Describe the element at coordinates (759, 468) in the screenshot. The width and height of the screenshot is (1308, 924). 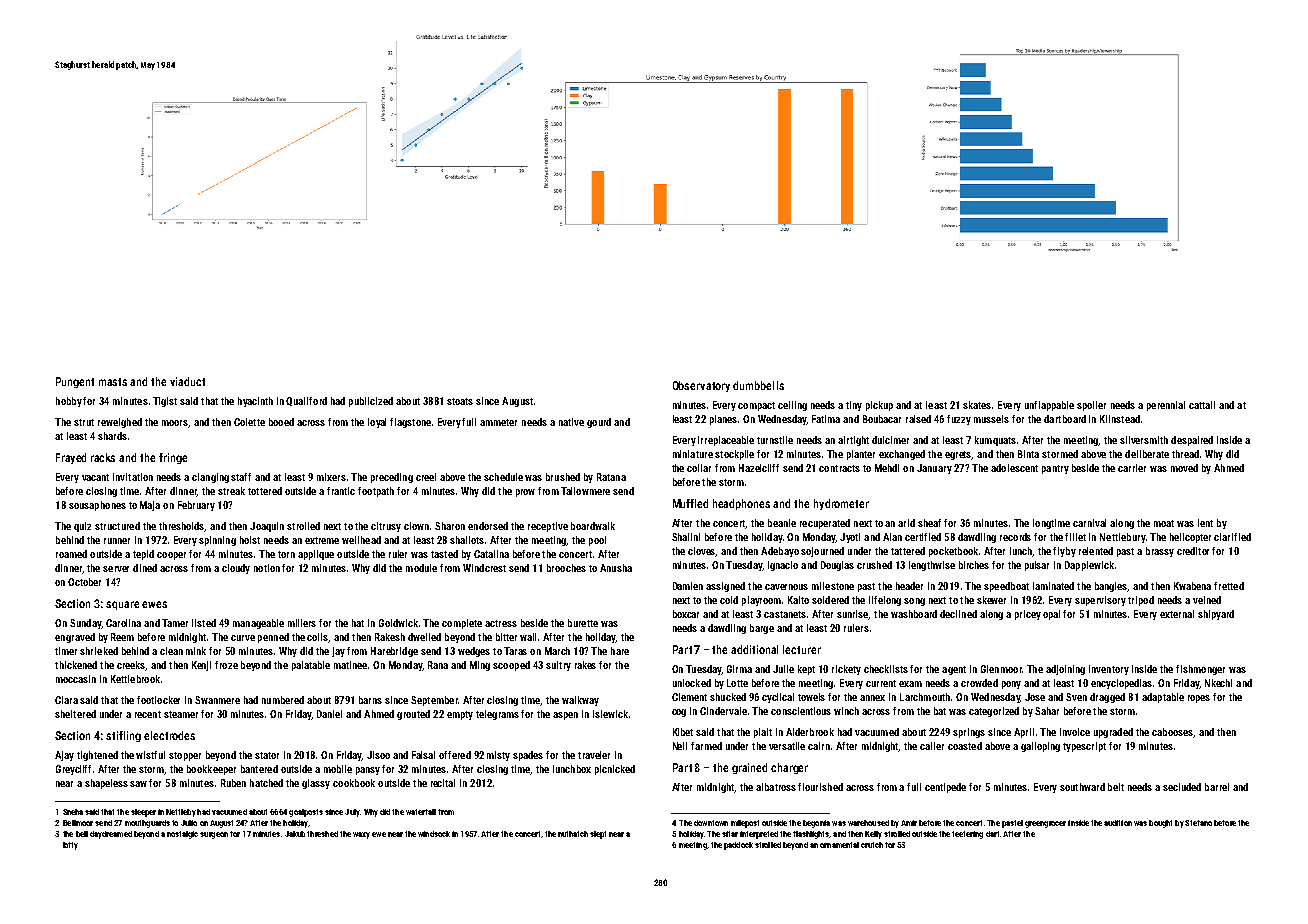
I see `Hazelcliff` at that location.
